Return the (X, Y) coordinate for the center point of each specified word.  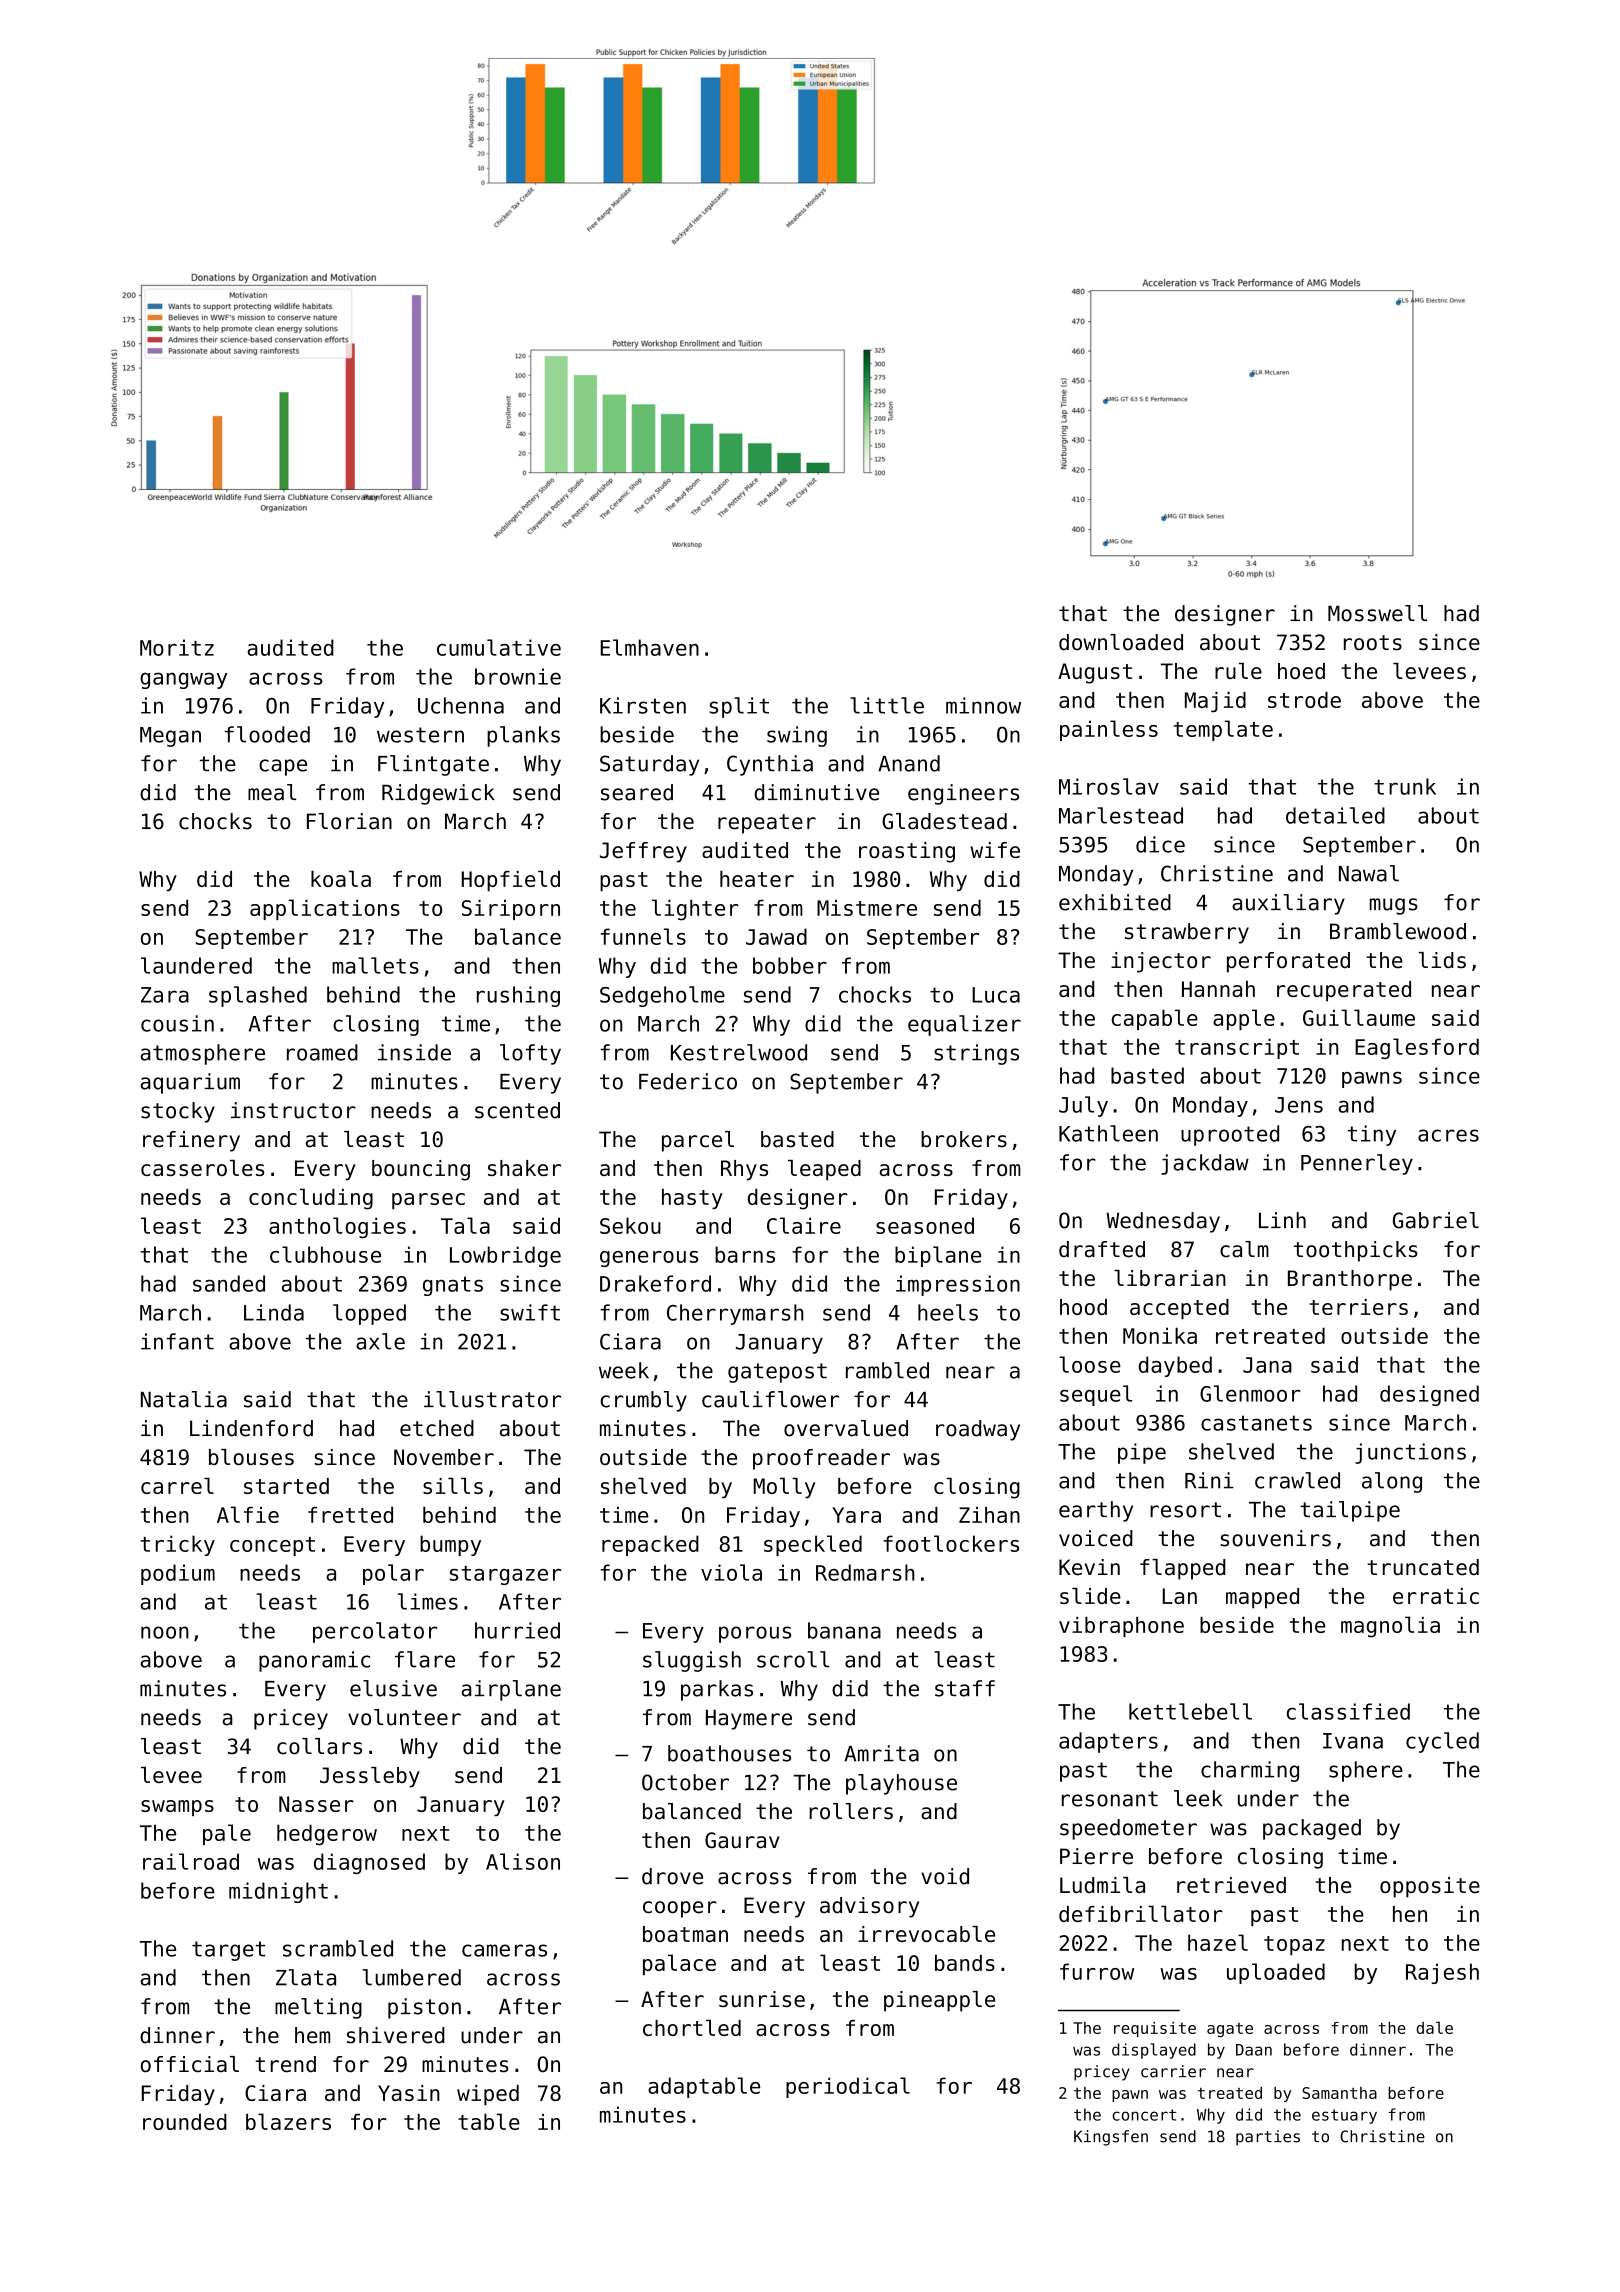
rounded (185, 2122)
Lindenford (251, 1428)
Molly (784, 1488)
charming (1250, 1771)
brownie (518, 676)
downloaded (1121, 642)
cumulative (499, 647)
